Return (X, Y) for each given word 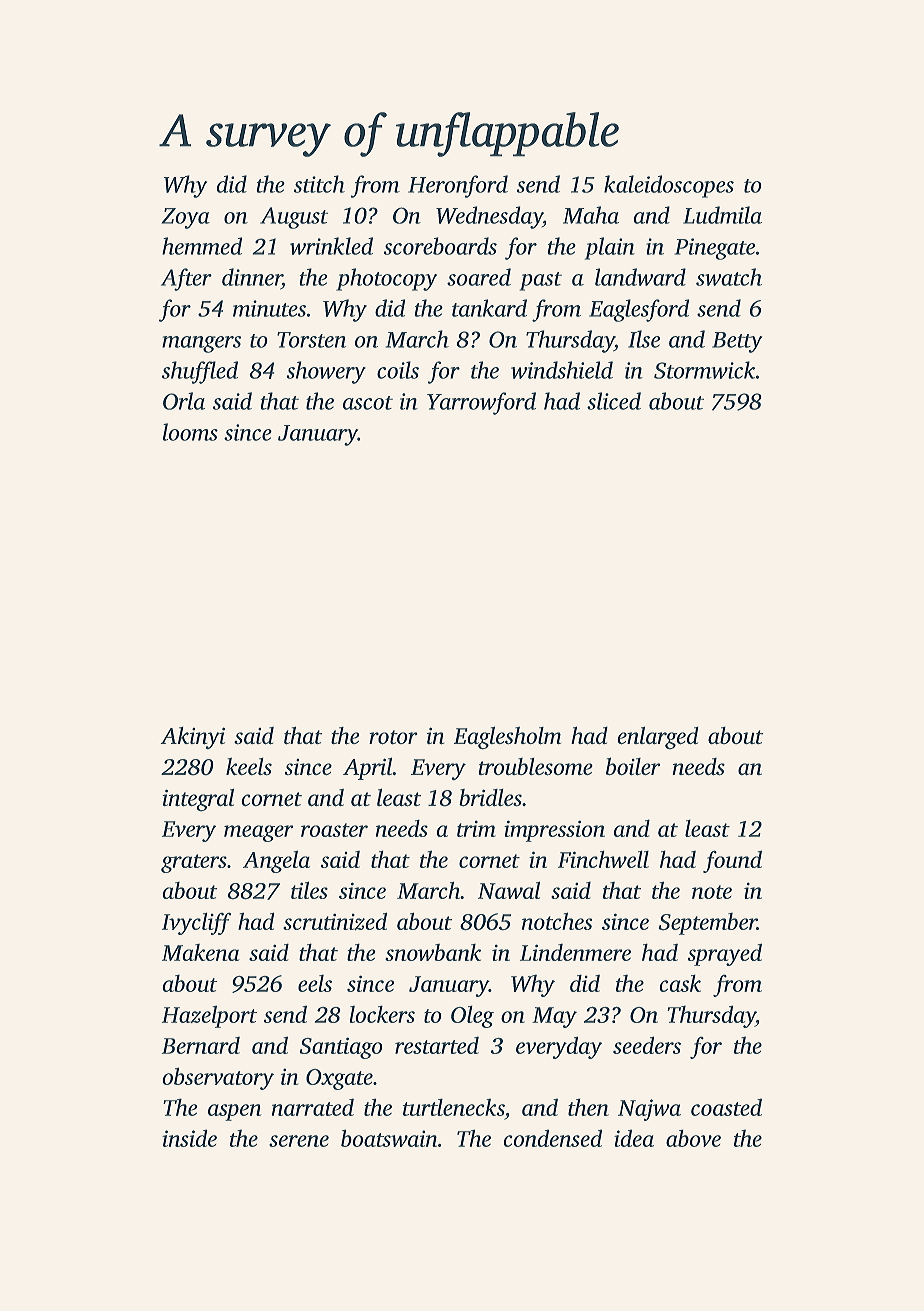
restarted (437, 1045)
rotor (393, 737)
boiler (633, 766)
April (368, 768)
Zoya (185, 218)
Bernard (201, 1045)
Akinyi (192, 738)
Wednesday (489, 217)
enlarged (658, 738)
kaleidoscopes (669, 186)
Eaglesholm (507, 738)
